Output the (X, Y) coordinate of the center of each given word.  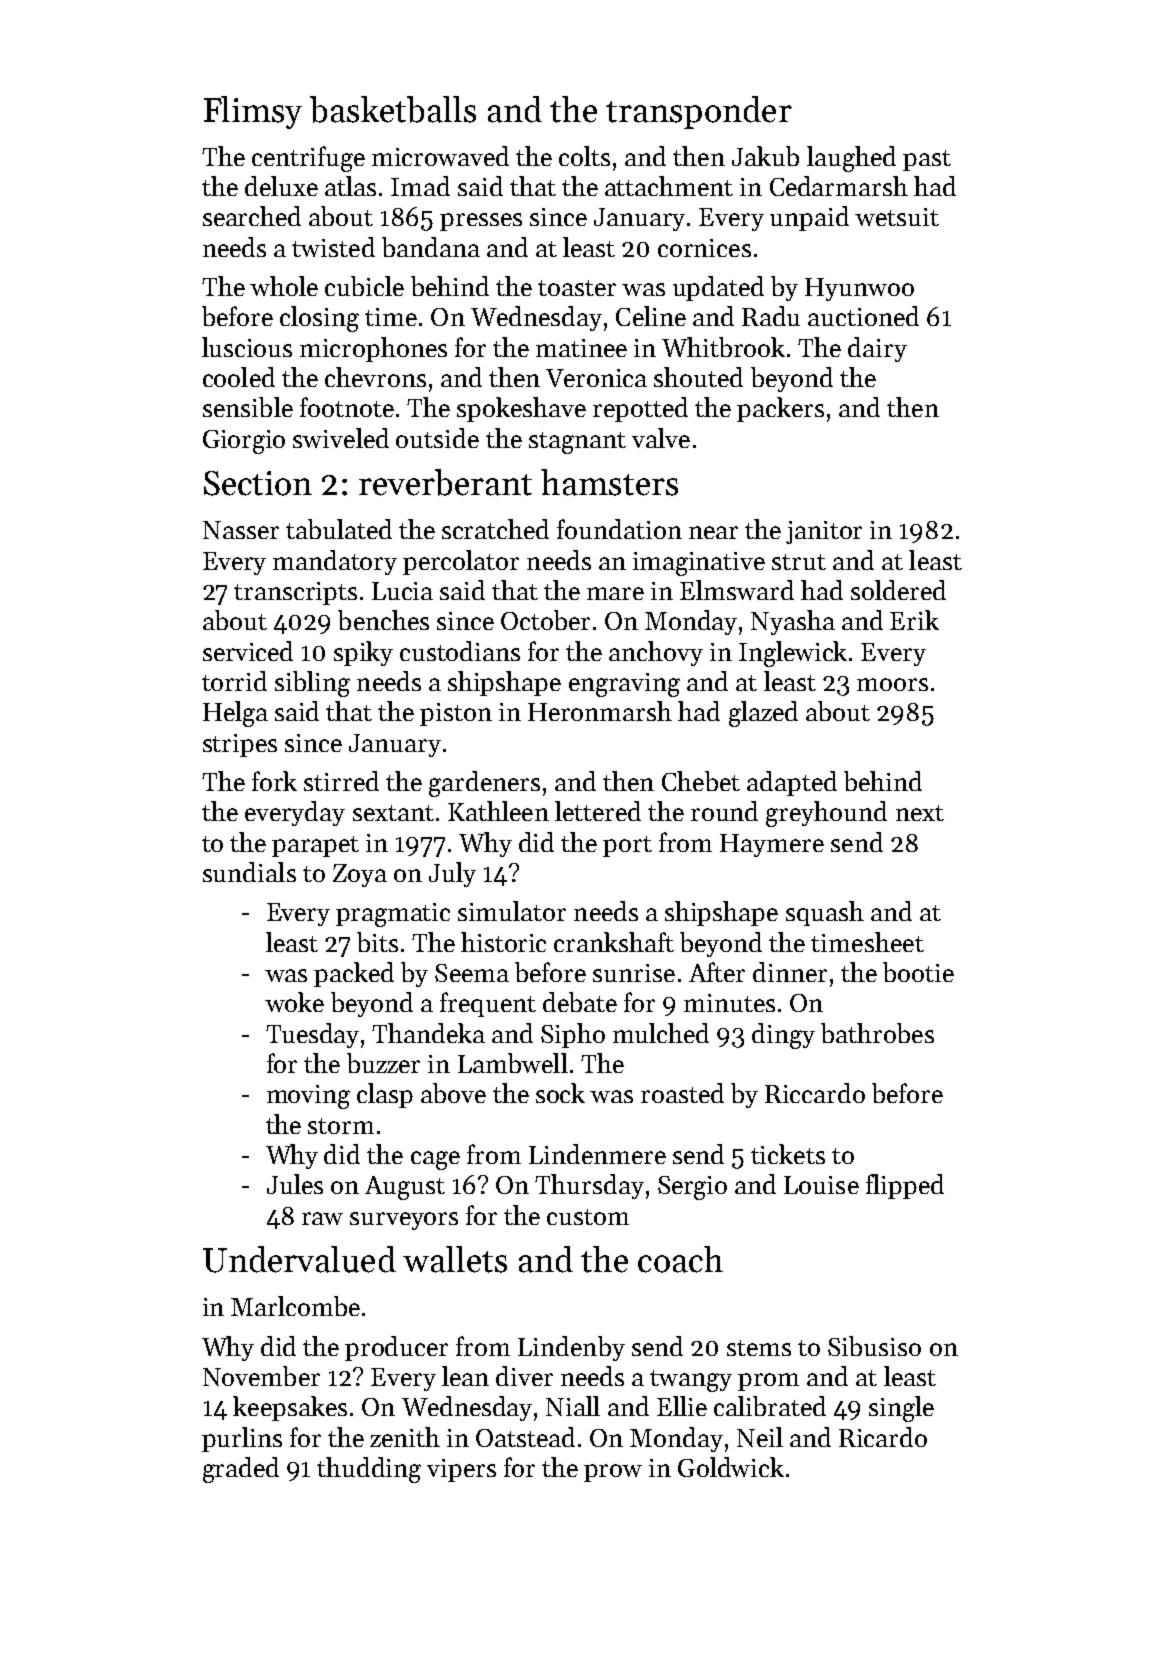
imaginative (699, 564)
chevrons (375, 377)
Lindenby (571, 1348)
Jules (295, 1184)
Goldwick (731, 1467)
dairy (877, 349)
